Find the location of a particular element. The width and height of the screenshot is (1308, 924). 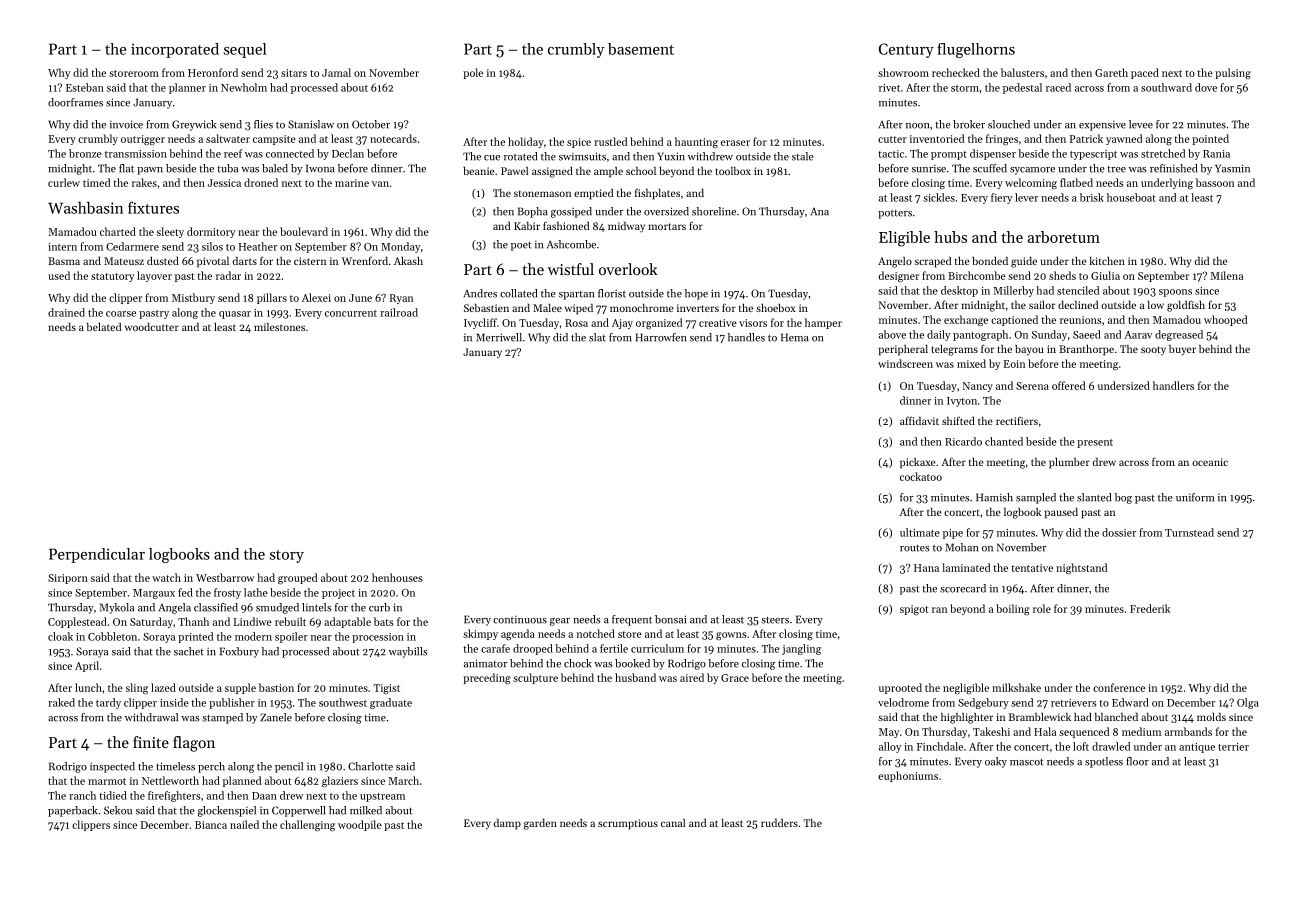

Ricardo is located at coordinates (963, 441).
